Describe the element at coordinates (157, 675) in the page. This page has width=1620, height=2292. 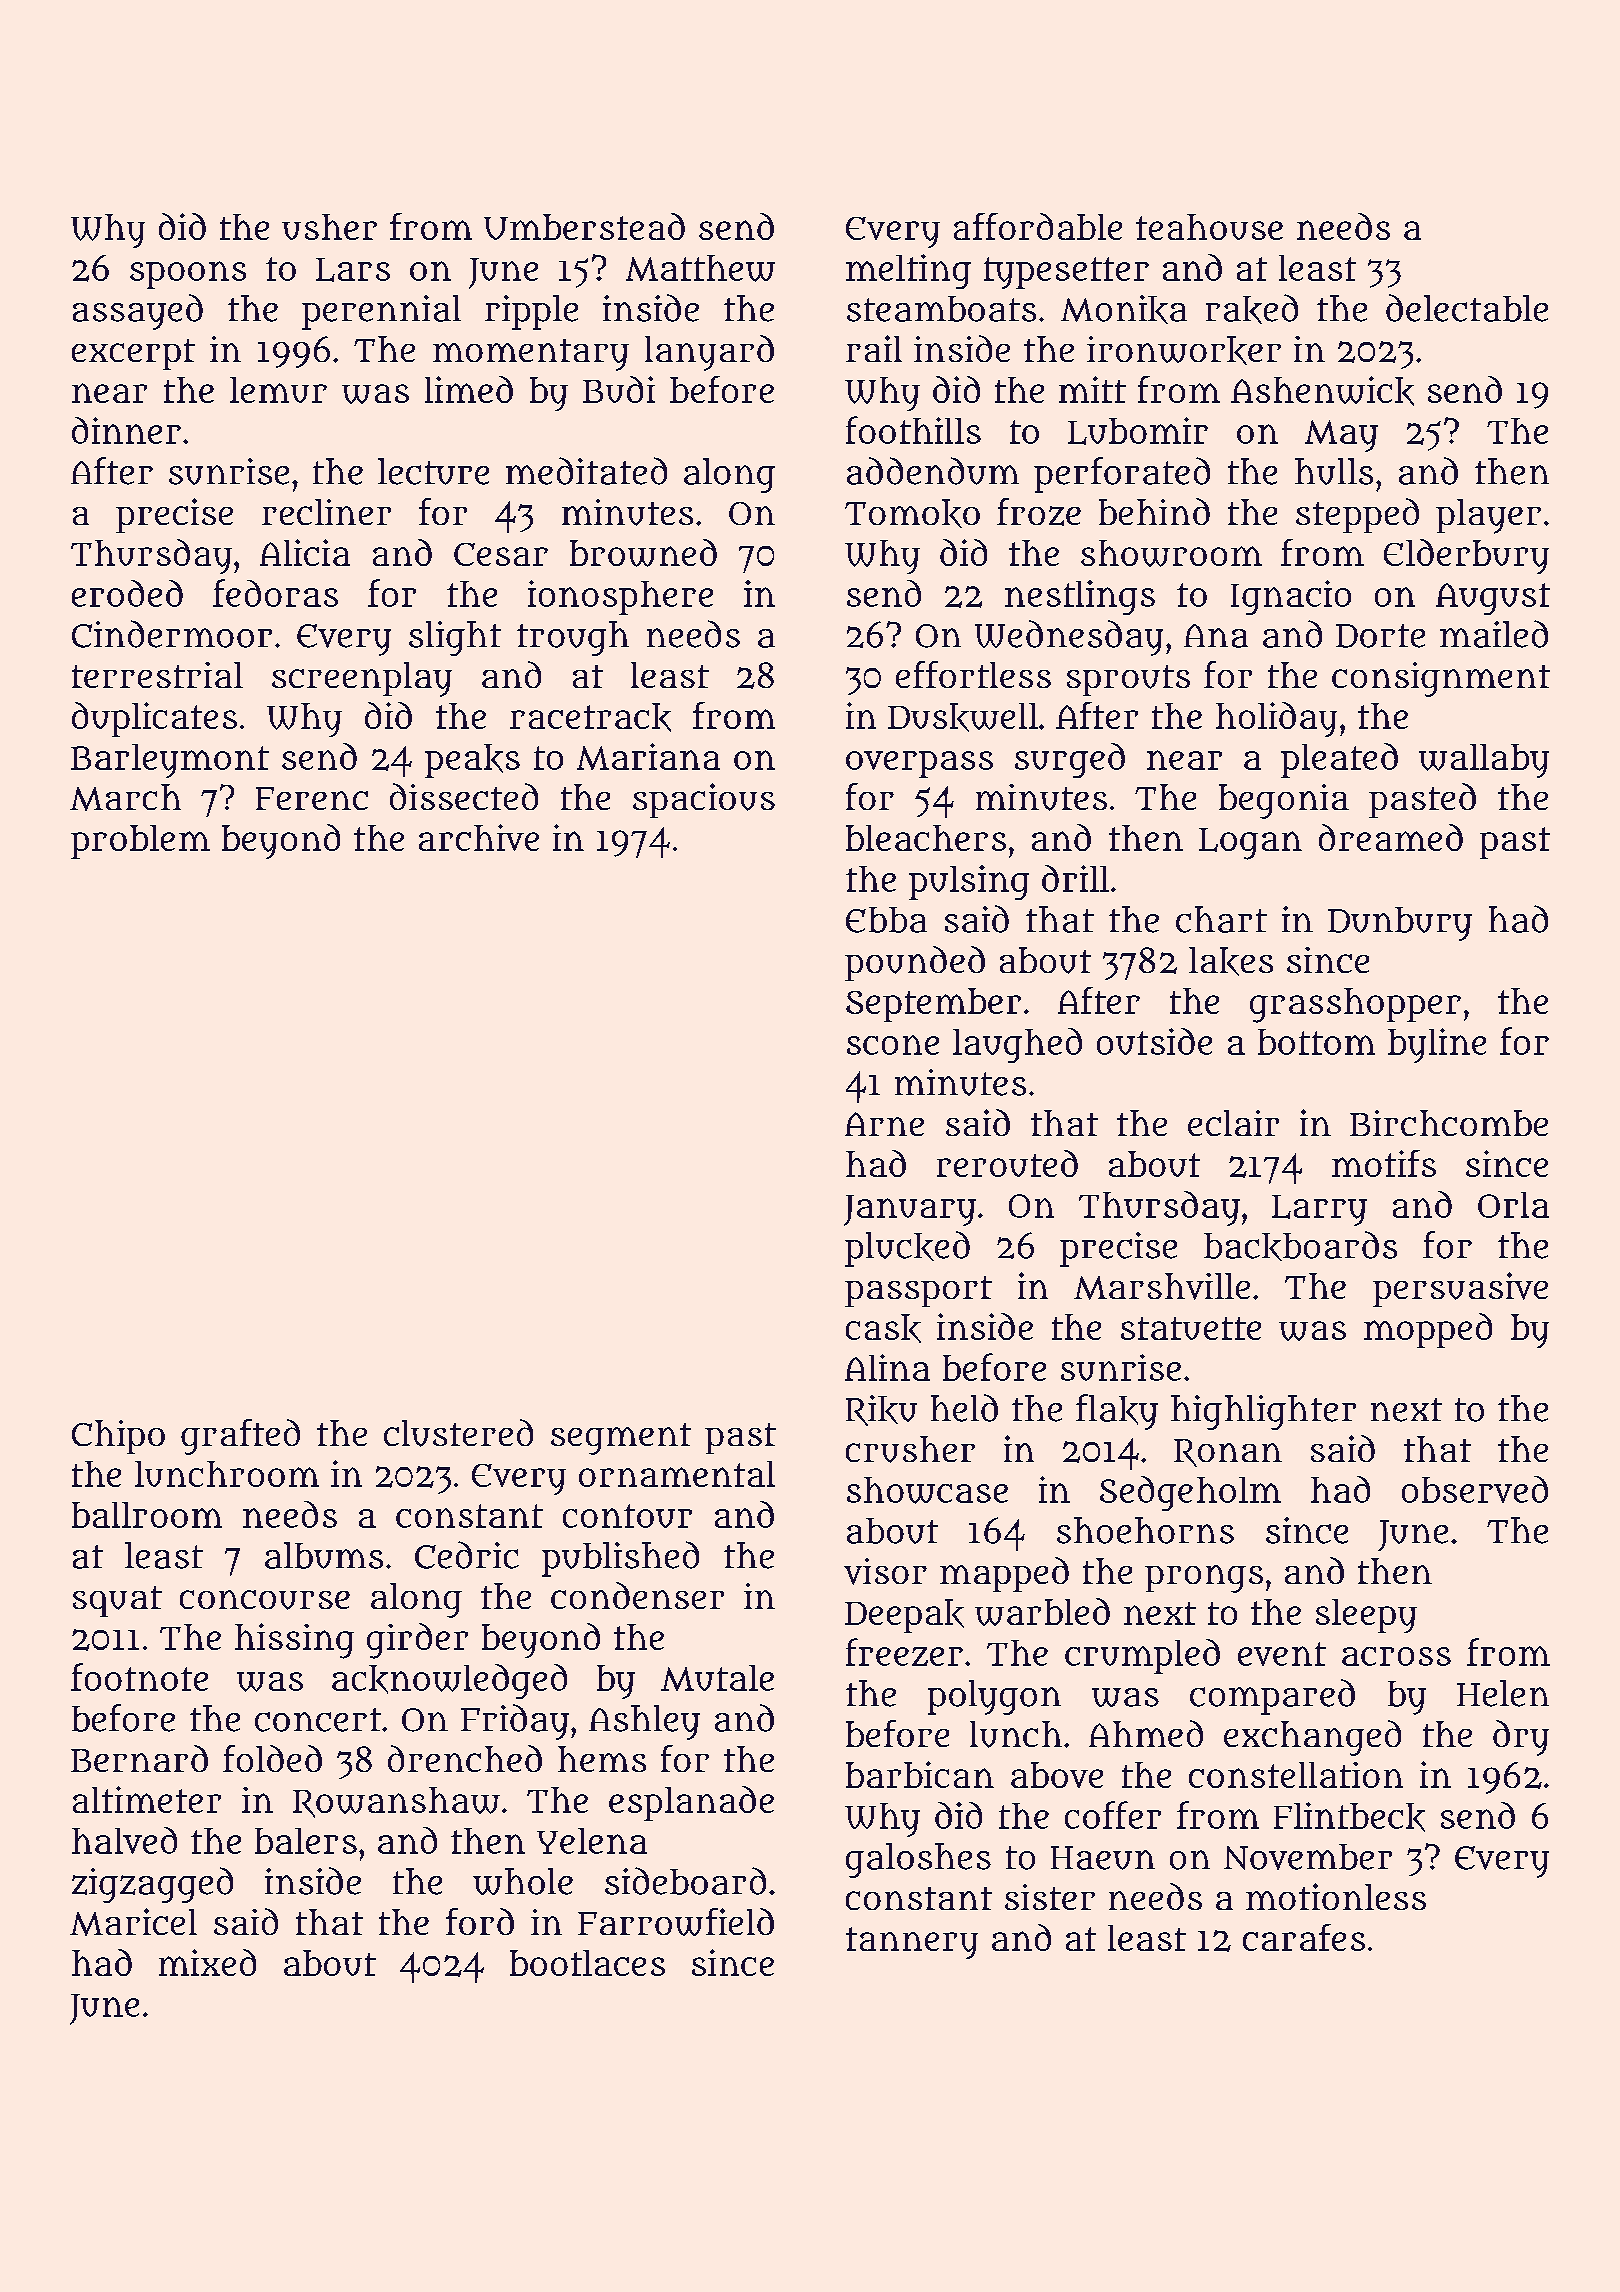
I see `terrestrial` at that location.
